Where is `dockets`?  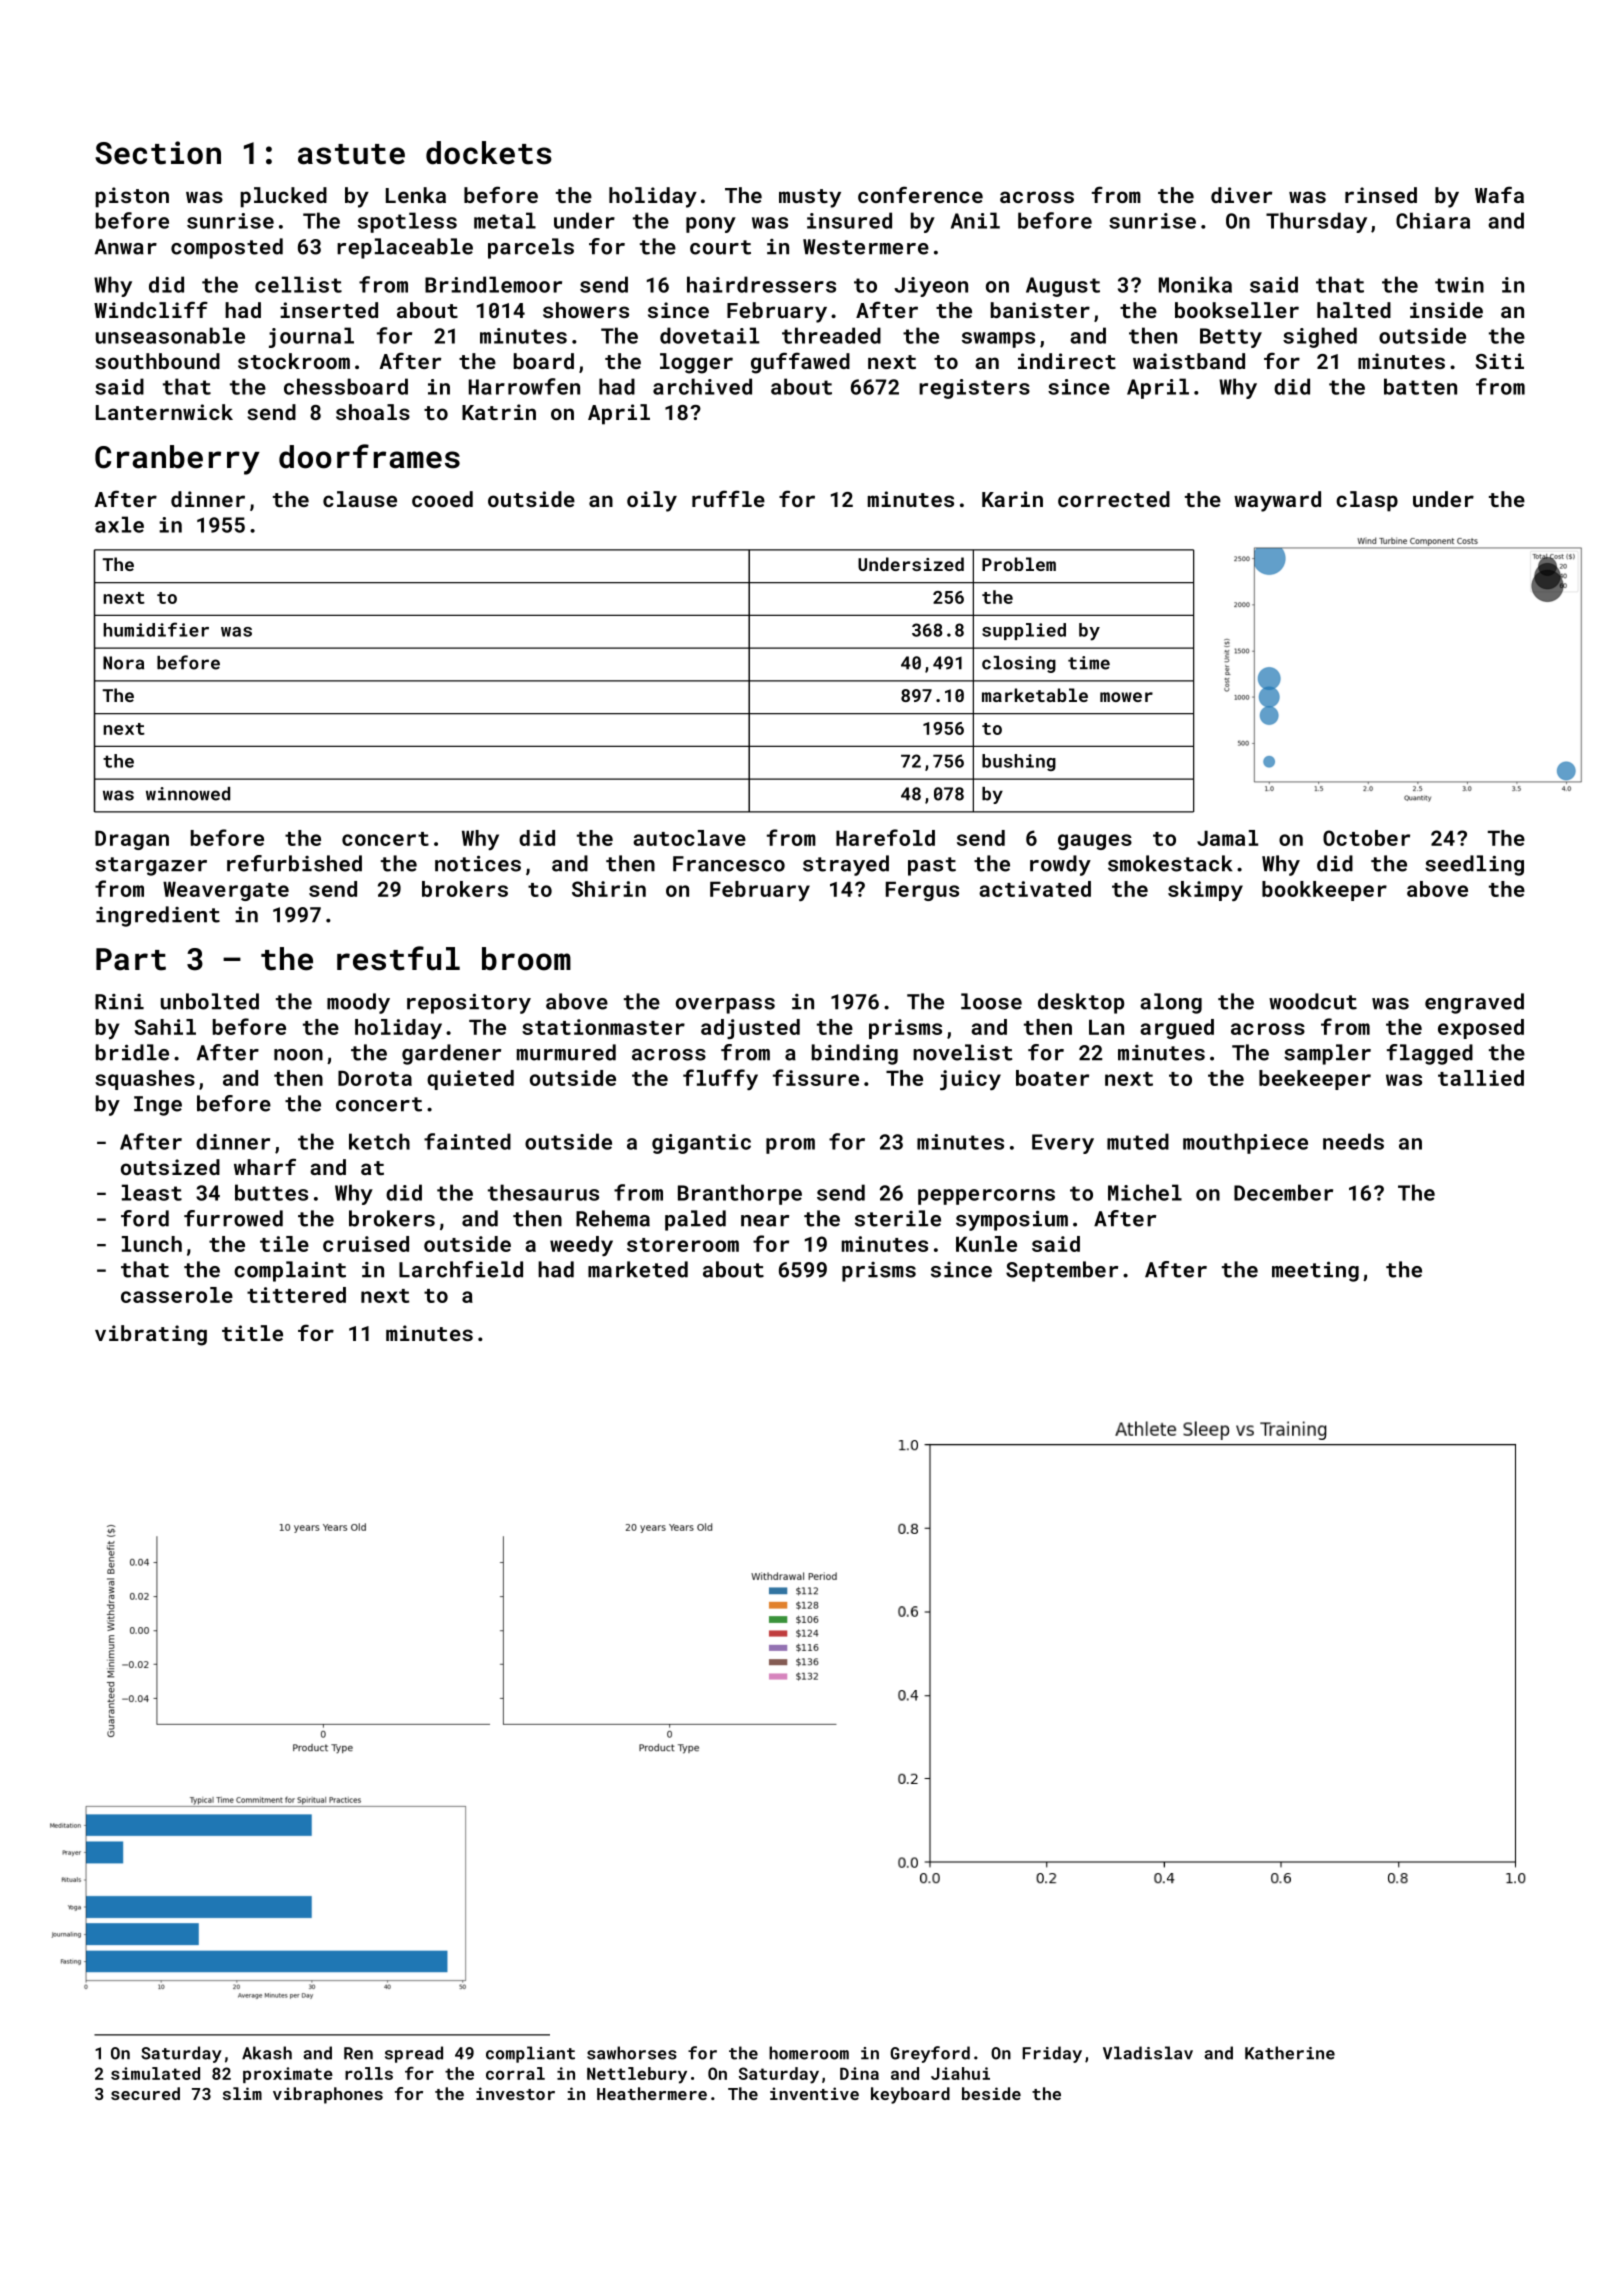 dockets is located at coordinates (489, 153).
